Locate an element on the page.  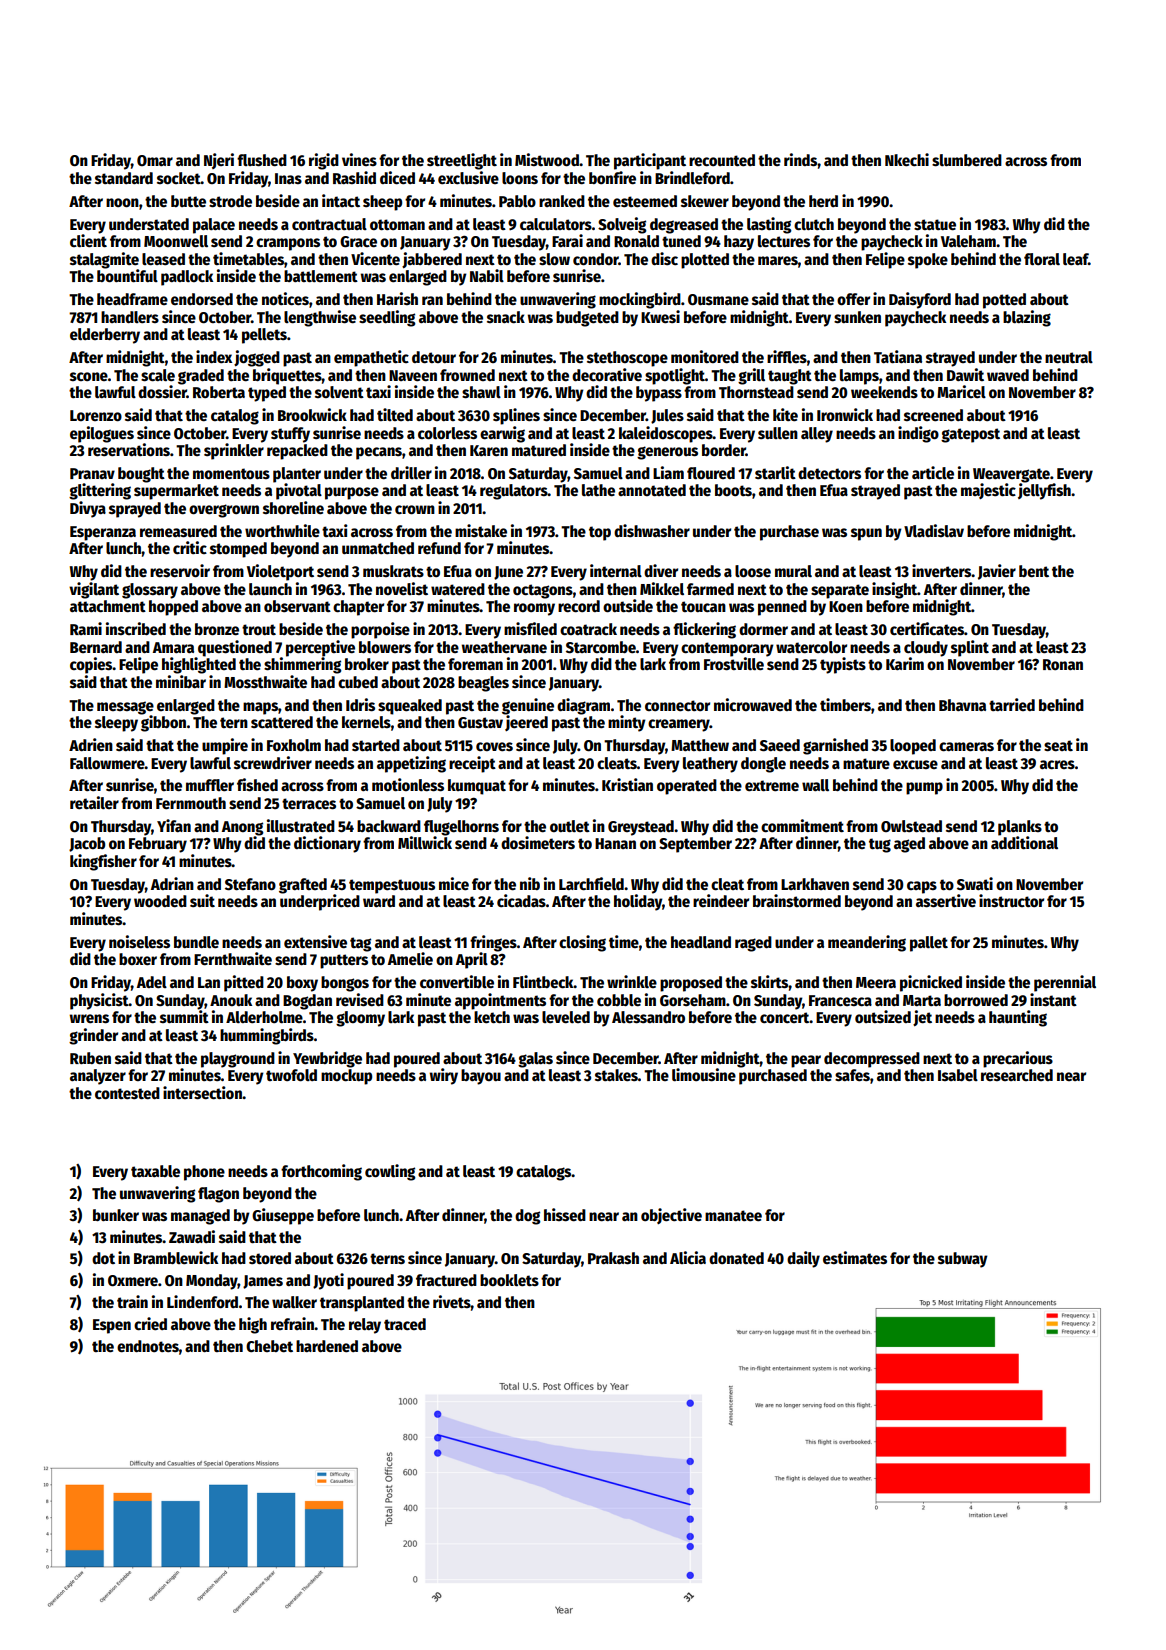
Omar is located at coordinates (155, 160).
